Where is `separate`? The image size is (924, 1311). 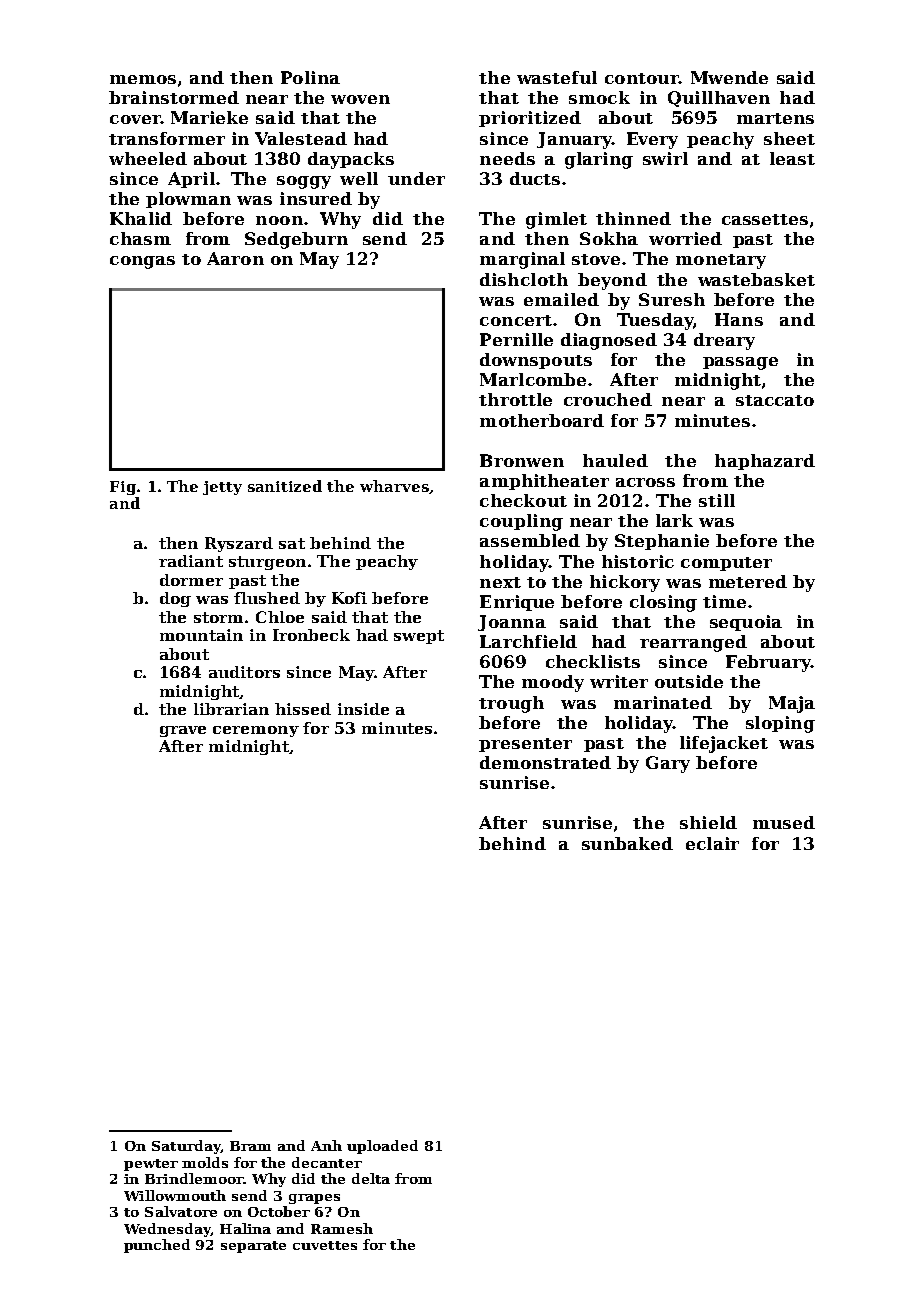
separate is located at coordinates (253, 1247).
